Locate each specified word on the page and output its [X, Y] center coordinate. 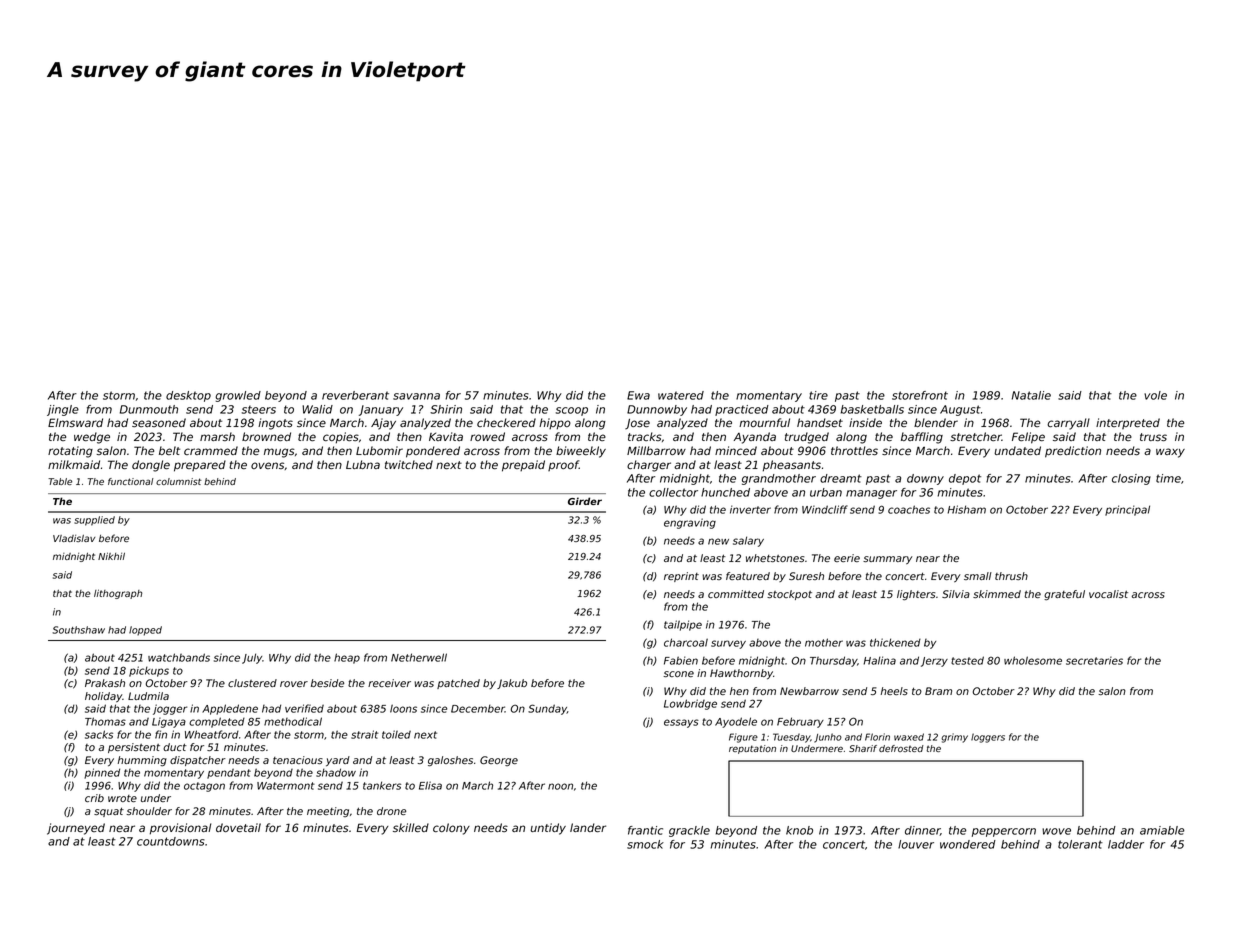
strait [364, 734]
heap [347, 658]
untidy [548, 829]
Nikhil [111, 556]
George [499, 761]
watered [681, 395]
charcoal [686, 642]
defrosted [901, 748]
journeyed [76, 829]
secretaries [1094, 660]
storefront [920, 395]
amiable [1162, 830]
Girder [585, 501]
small [978, 576]
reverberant [355, 395]
